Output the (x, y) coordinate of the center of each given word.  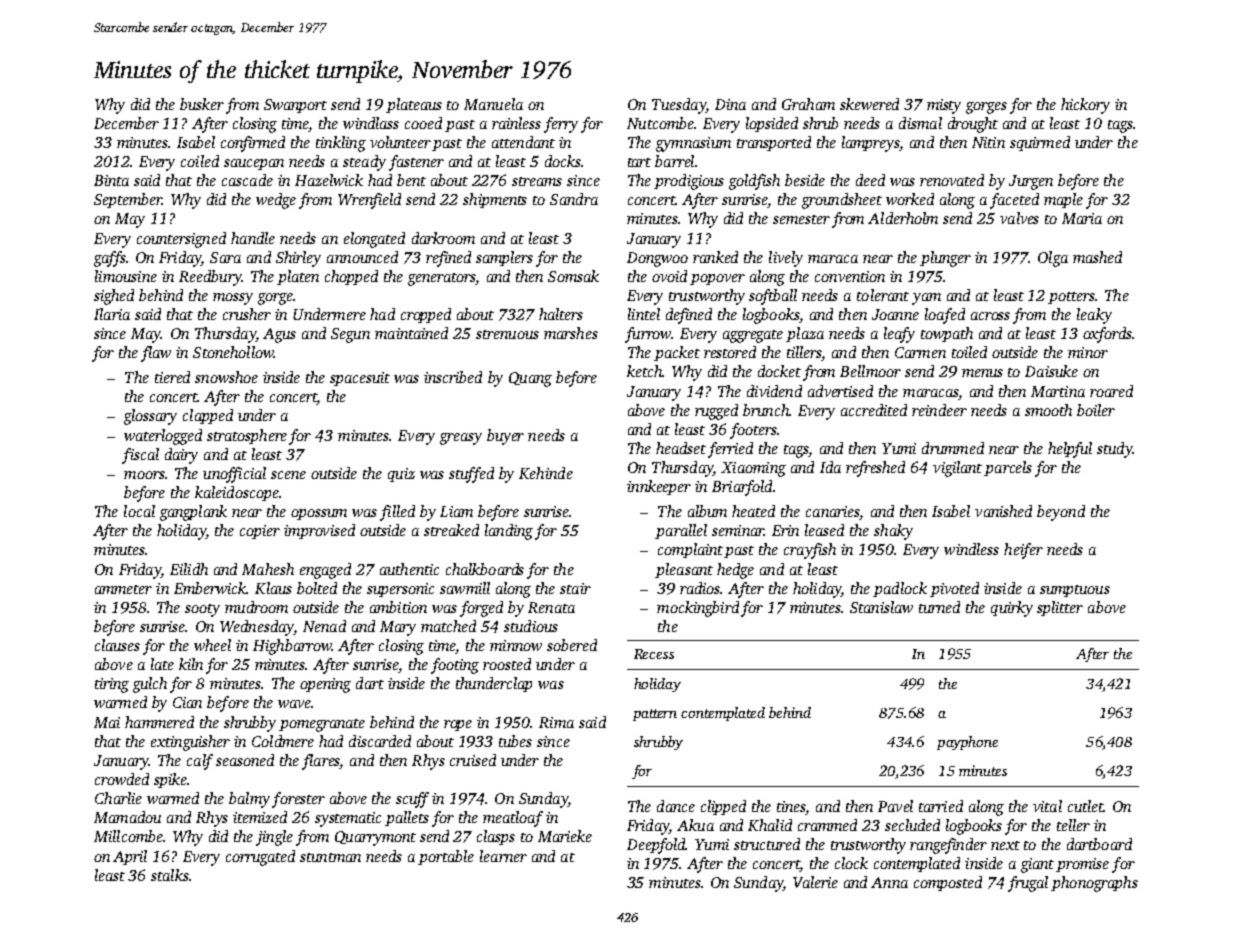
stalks (170, 875)
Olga (1053, 259)
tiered (172, 377)
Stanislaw (881, 607)
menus (982, 373)
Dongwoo (657, 259)
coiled (200, 161)
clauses (117, 645)
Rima (556, 722)
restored (730, 352)
